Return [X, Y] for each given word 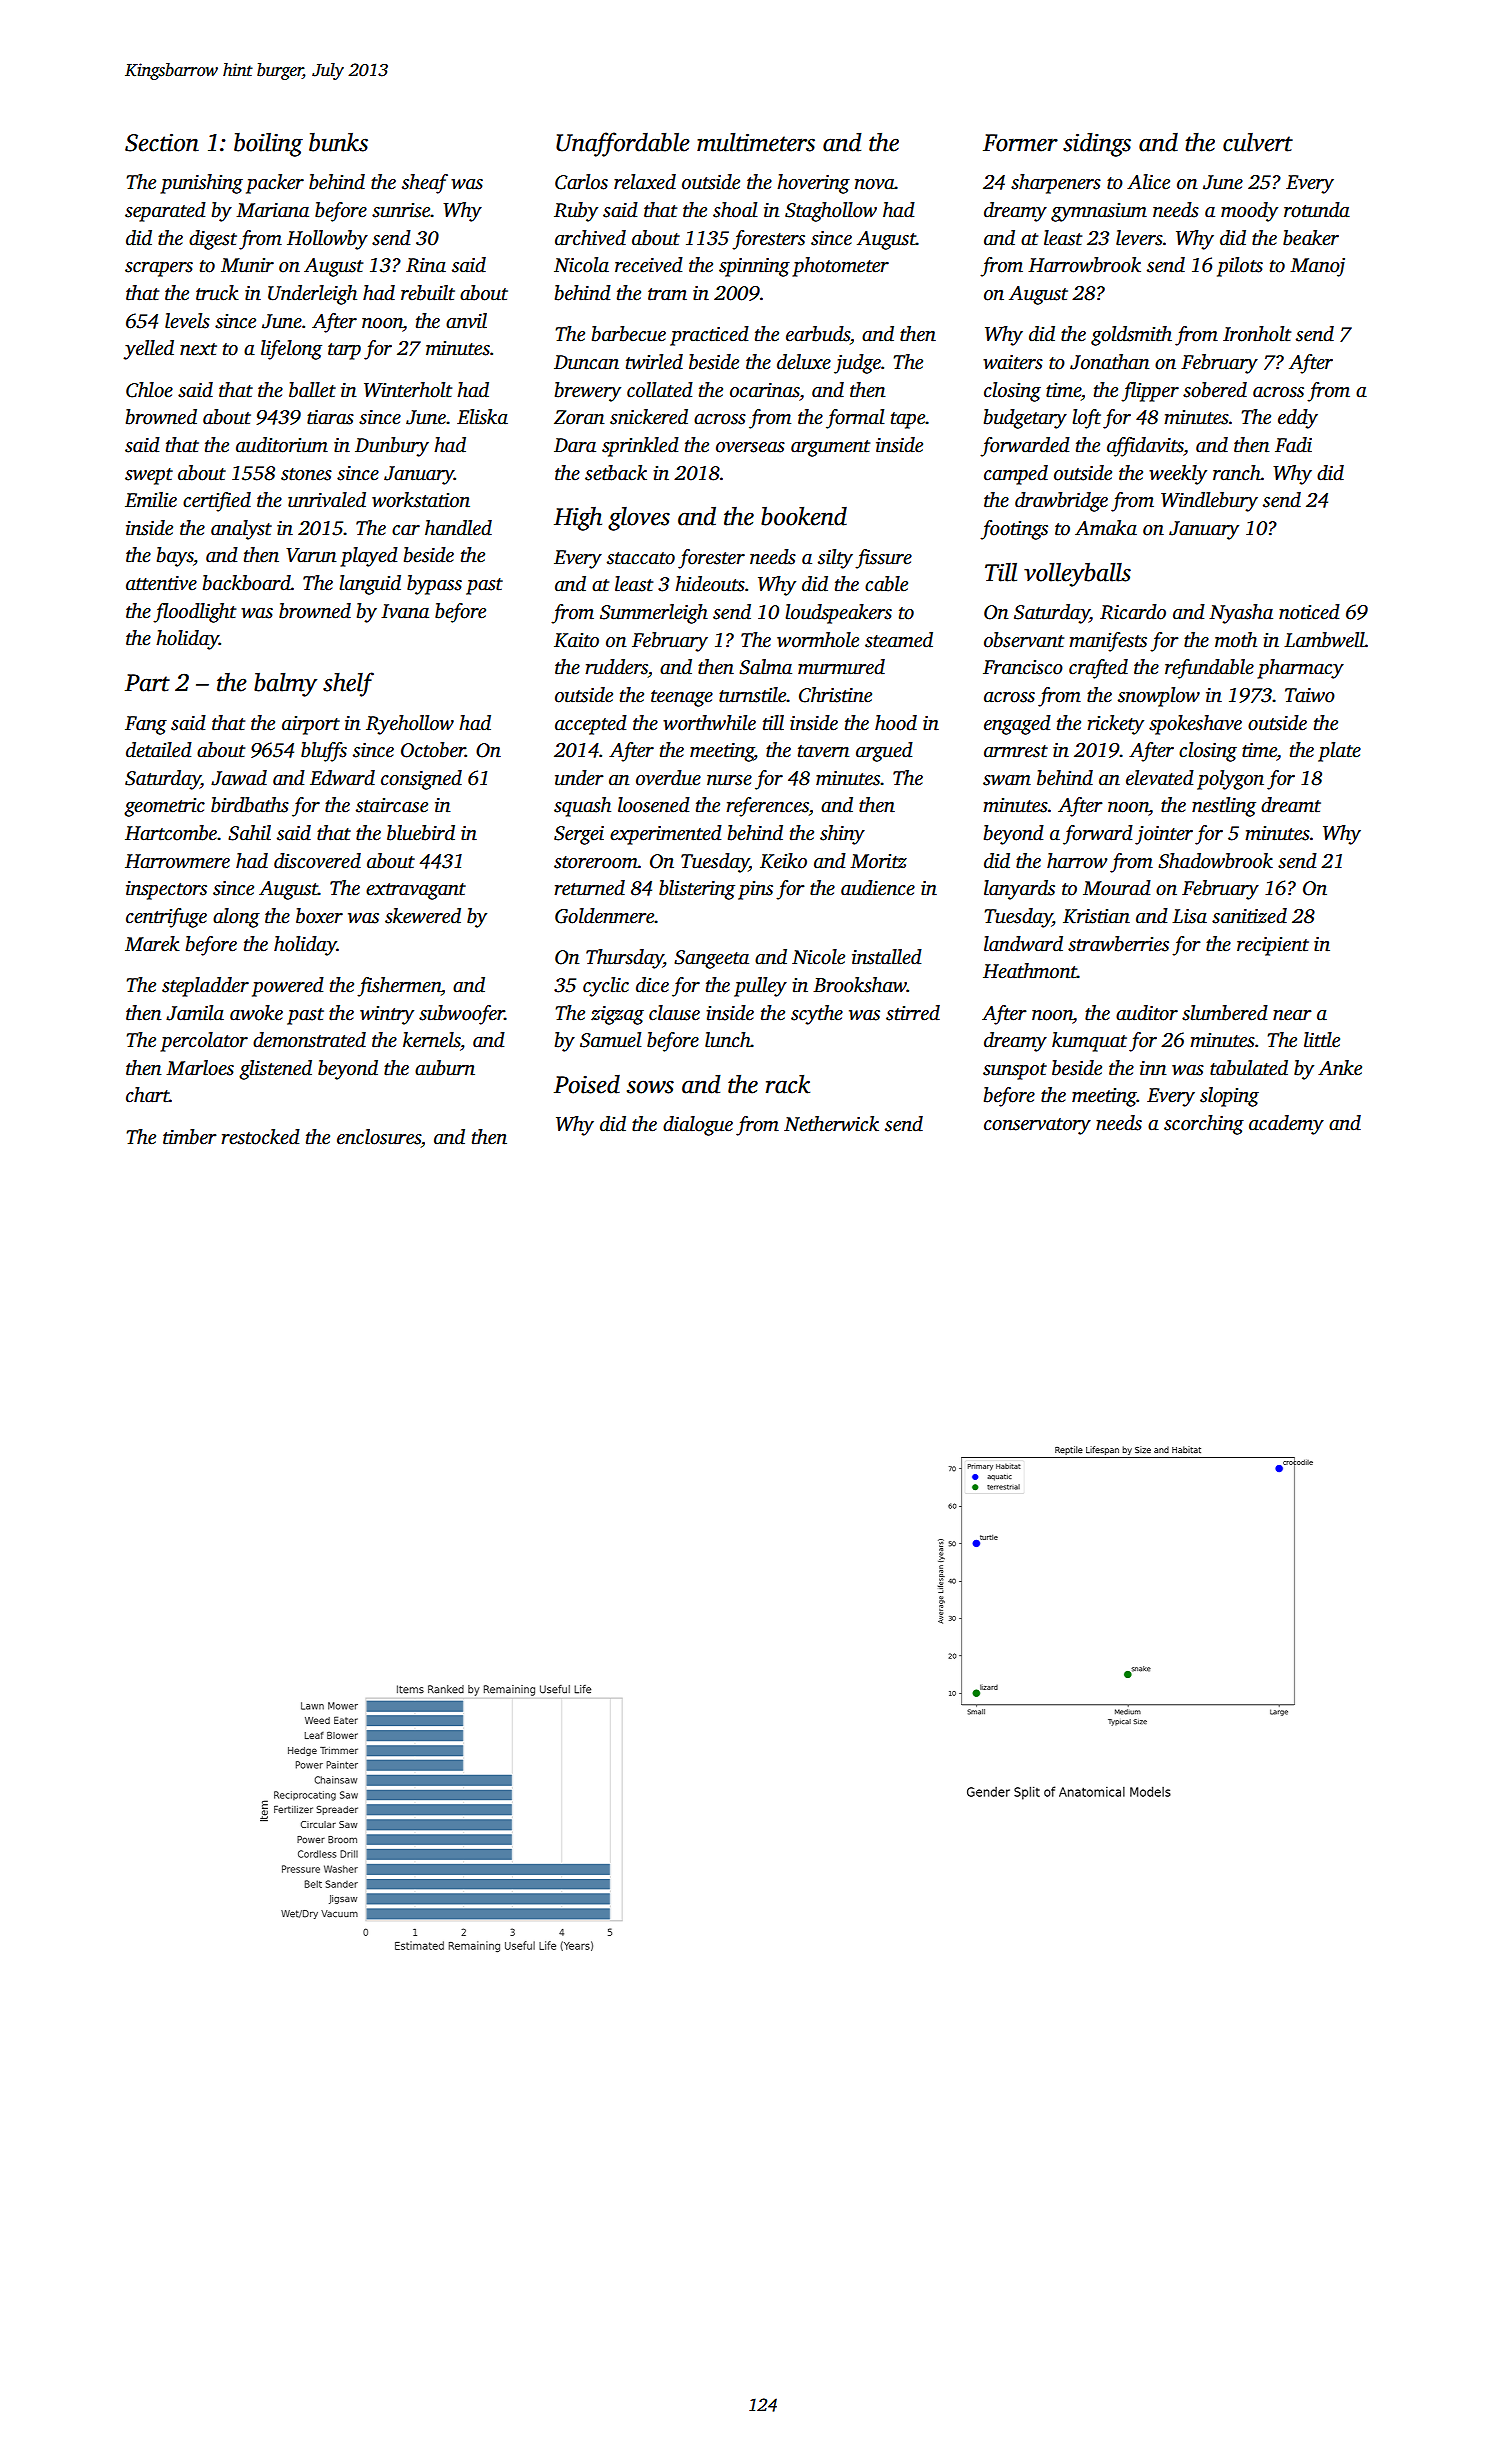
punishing [201, 184]
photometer [840, 267]
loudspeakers [838, 614]
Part [147, 683]
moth [1236, 640]
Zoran [579, 417]
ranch [1237, 473]
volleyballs [1077, 575]
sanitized [1249, 916]
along [236, 918]
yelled [148, 350]
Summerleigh [654, 614]
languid [370, 585]
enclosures [379, 1137]
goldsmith [1131, 336]
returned [589, 888]
